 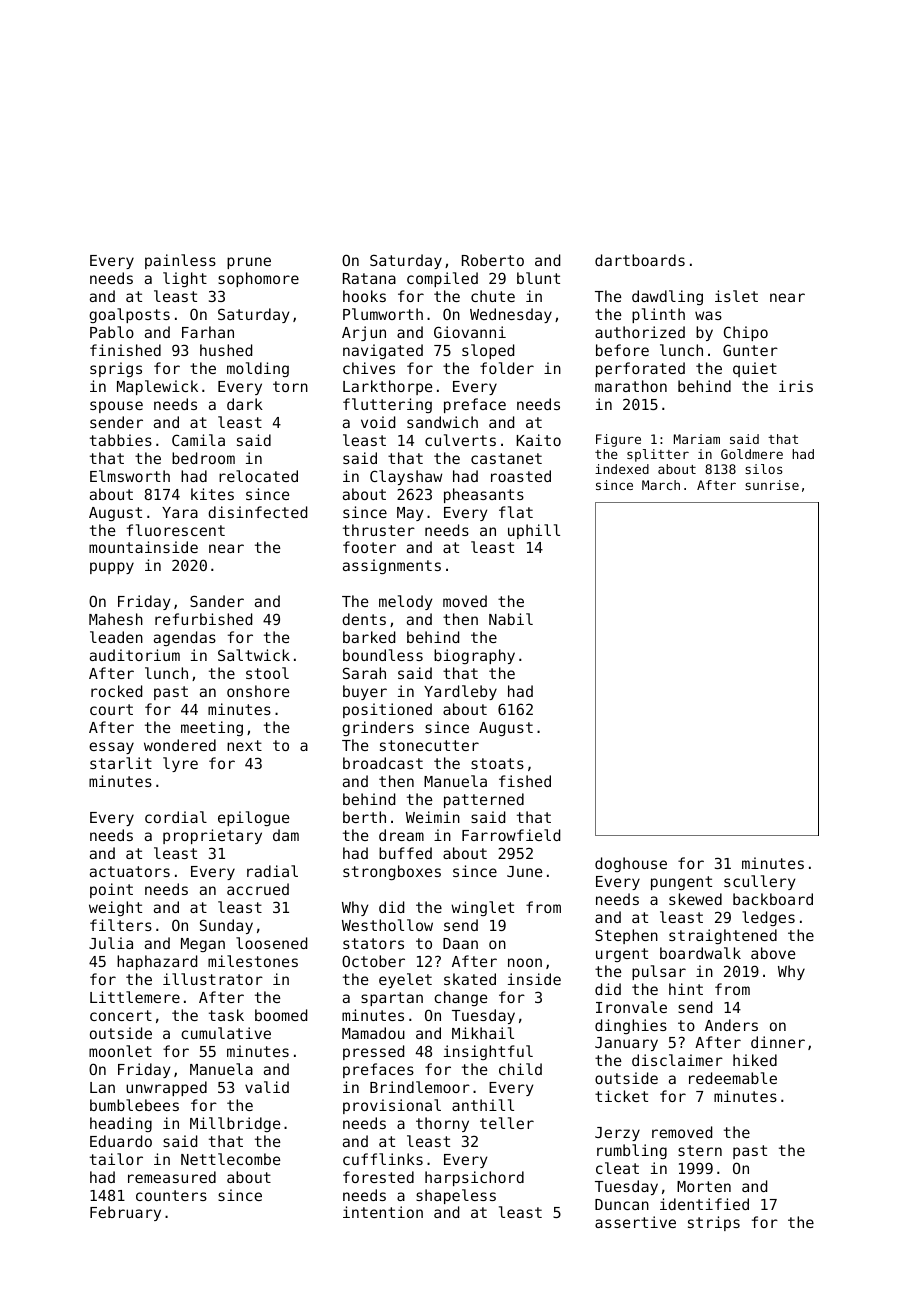 What do you see at coordinates (763, 469) in the image?
I see `silos` at bounding box center [763, 469].
